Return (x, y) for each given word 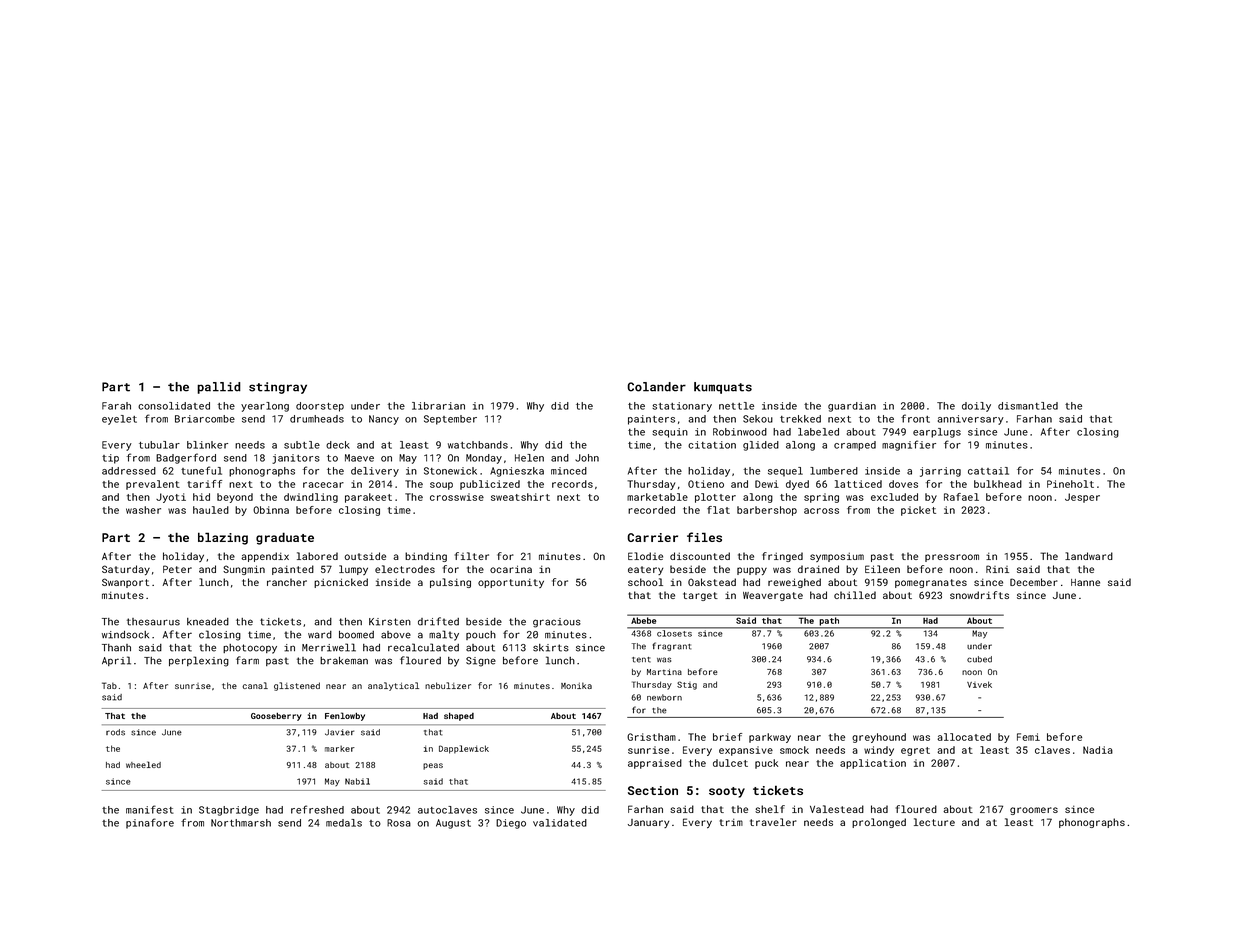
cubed (979, 659)
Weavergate (773, 596)
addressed (129, 471)
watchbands (478, 445)
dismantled (1028, 406)
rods (115, 732)
